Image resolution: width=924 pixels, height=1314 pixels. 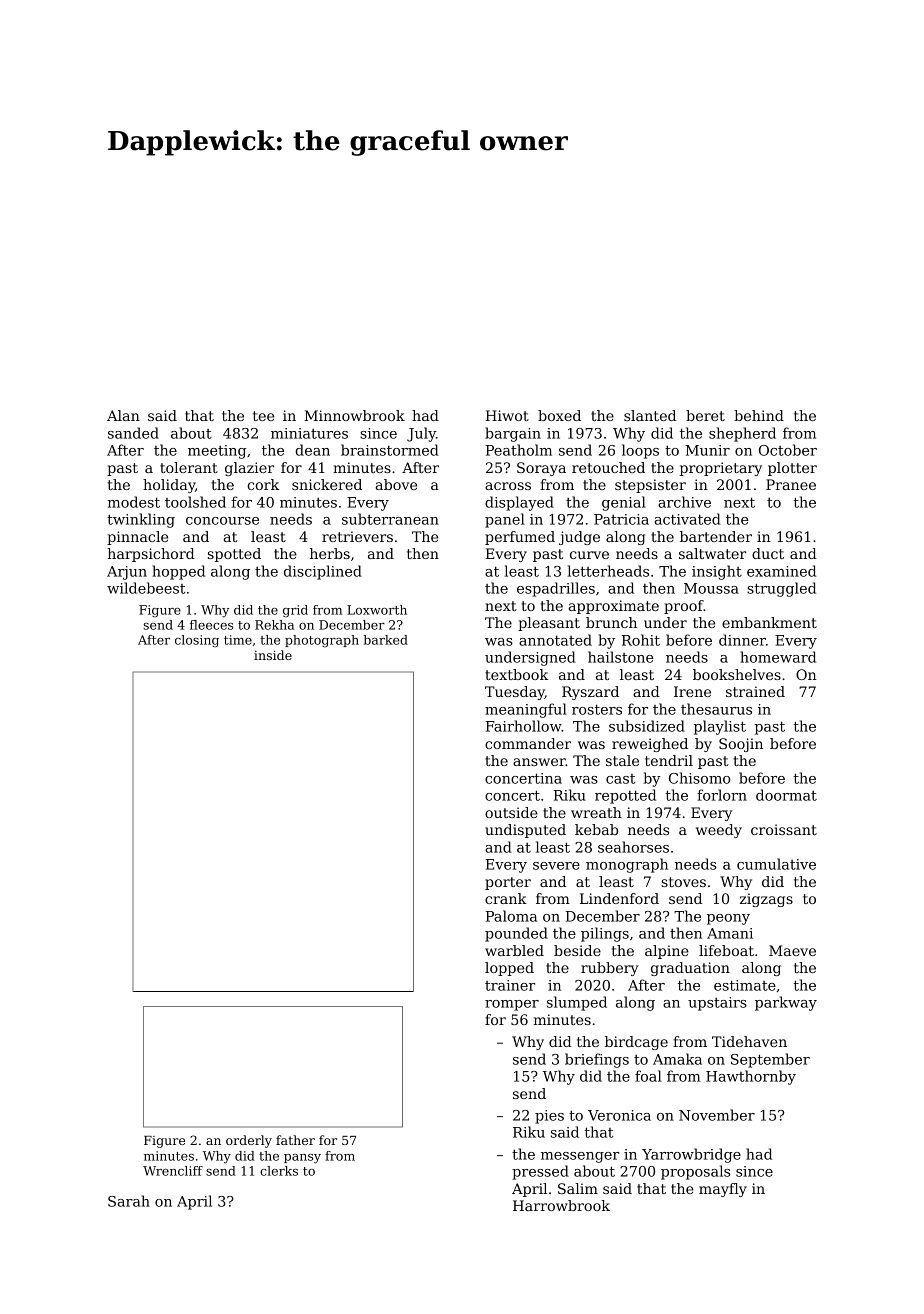 I want to click on commander, so click(x=528, y=743).
